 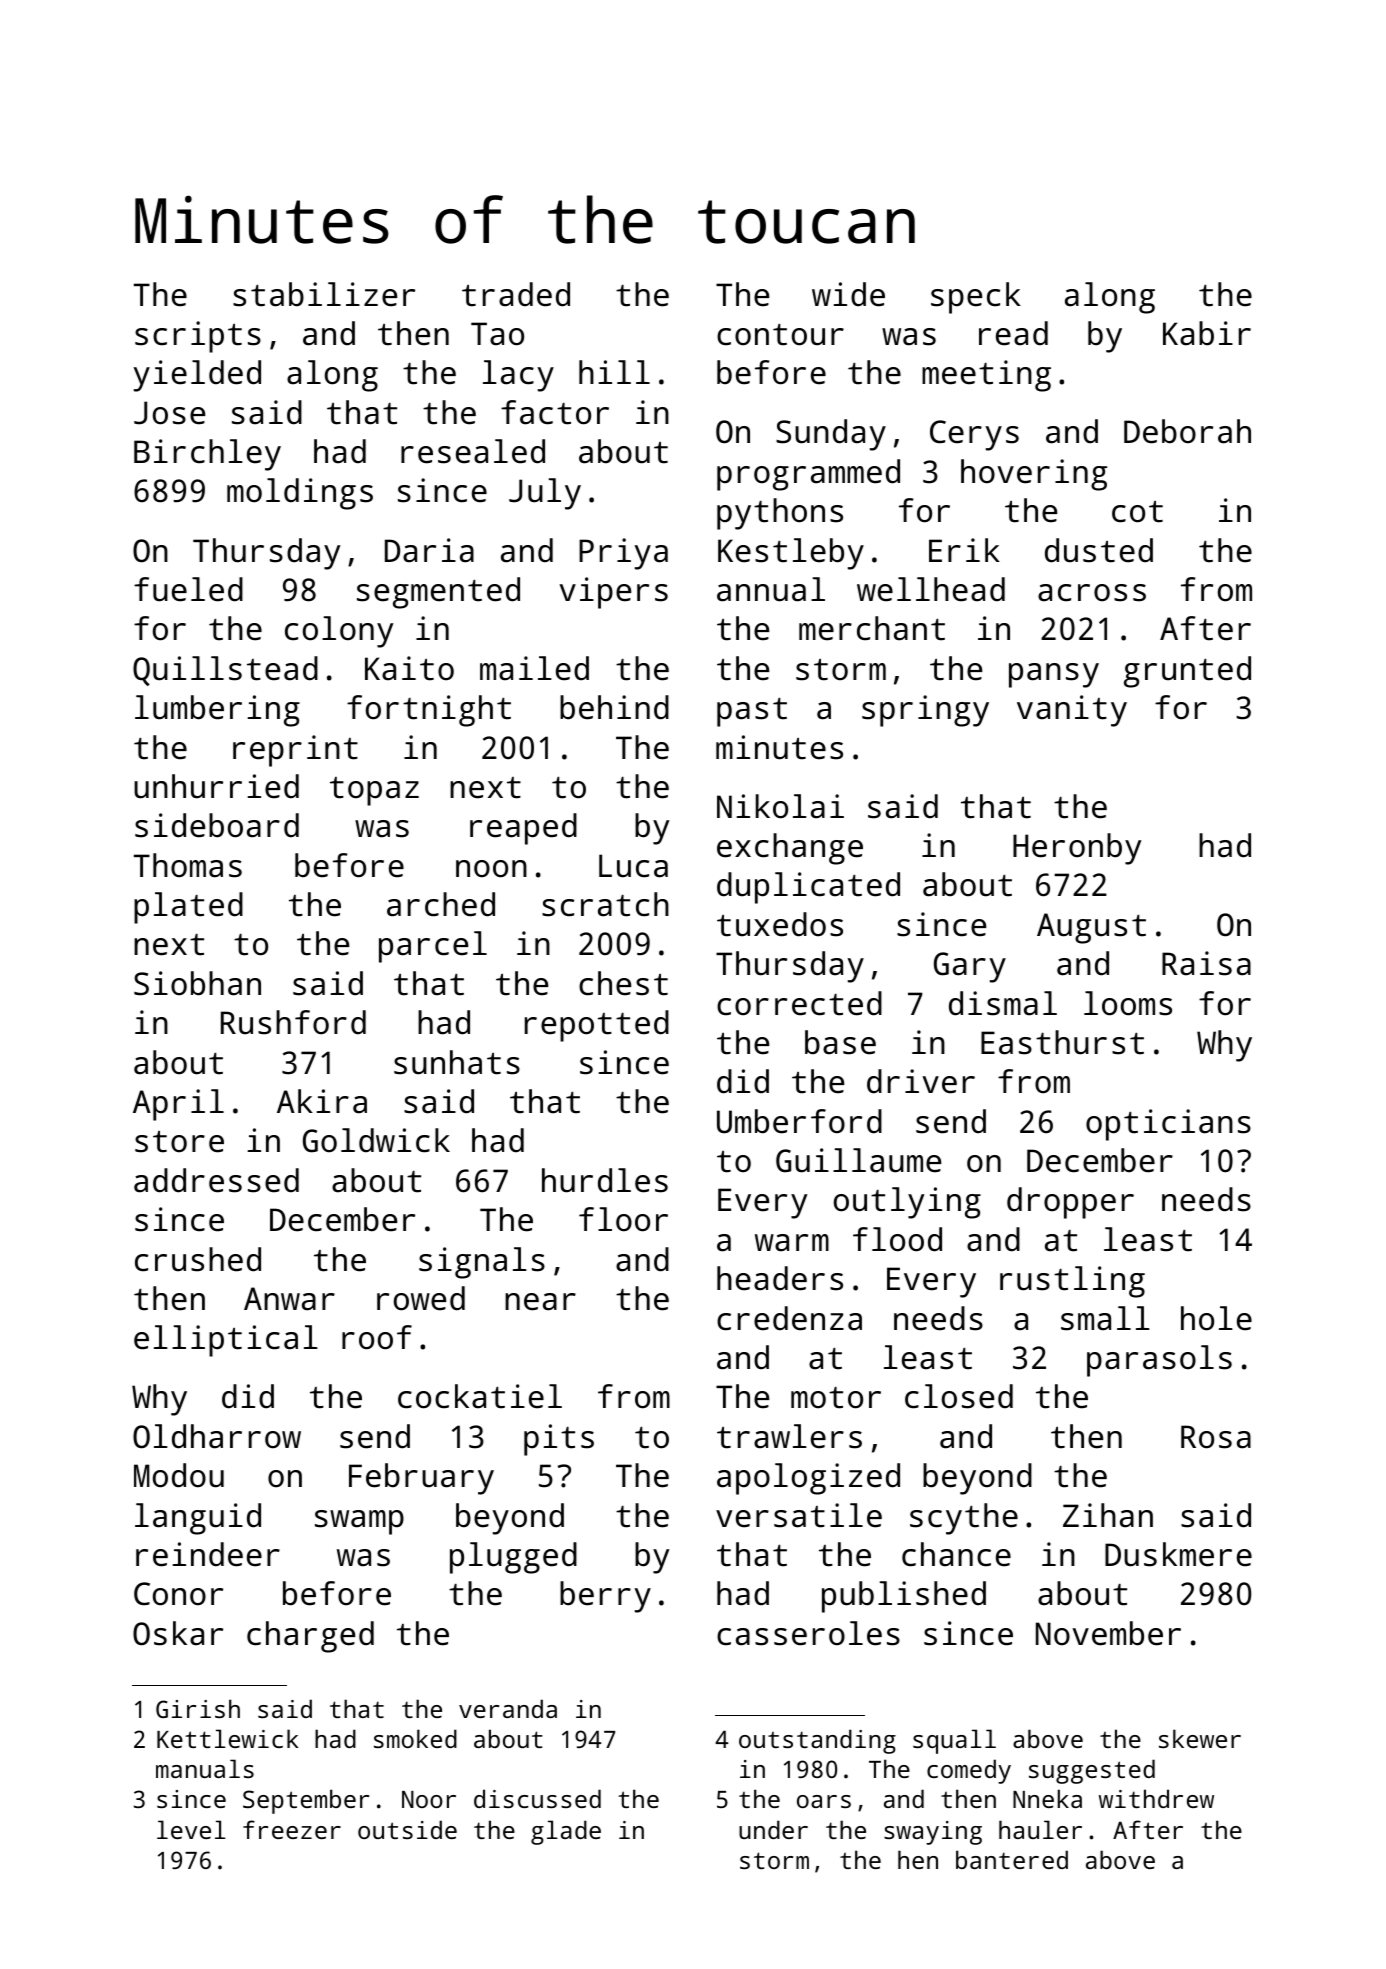 What do you see at coordinates (792, 1243) in the image?
I see `warm` at bounding box center [792, 1243].
